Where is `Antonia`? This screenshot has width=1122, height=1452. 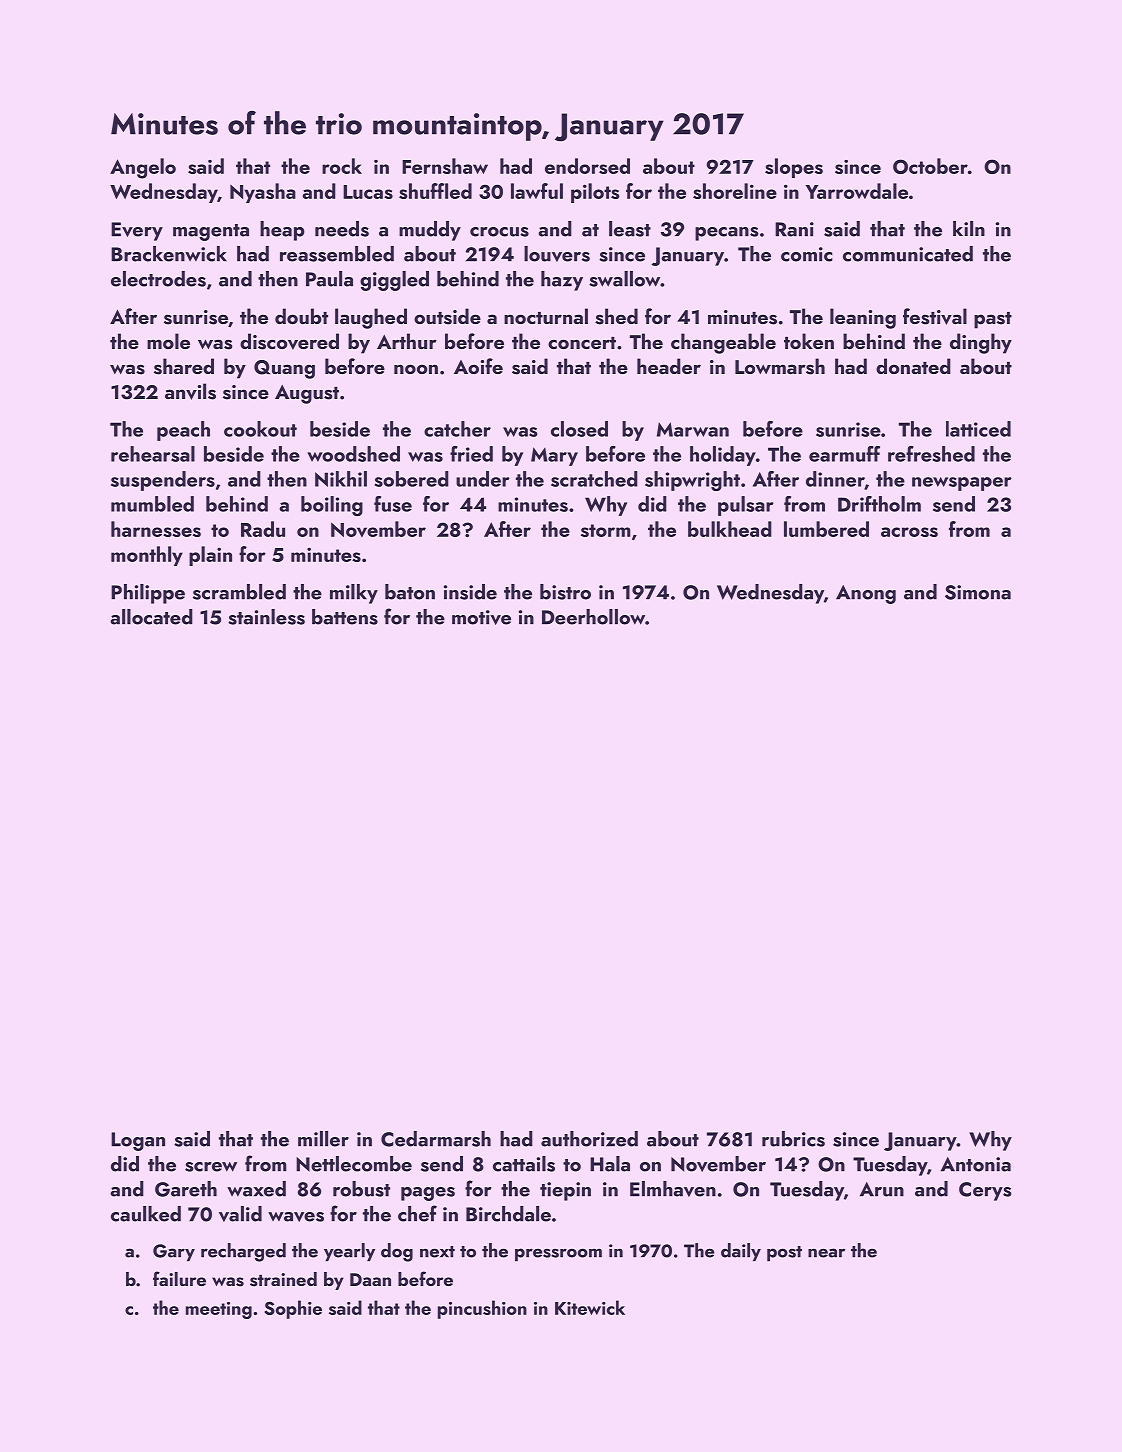
Antonia is located at coordinates (976, 1164).
